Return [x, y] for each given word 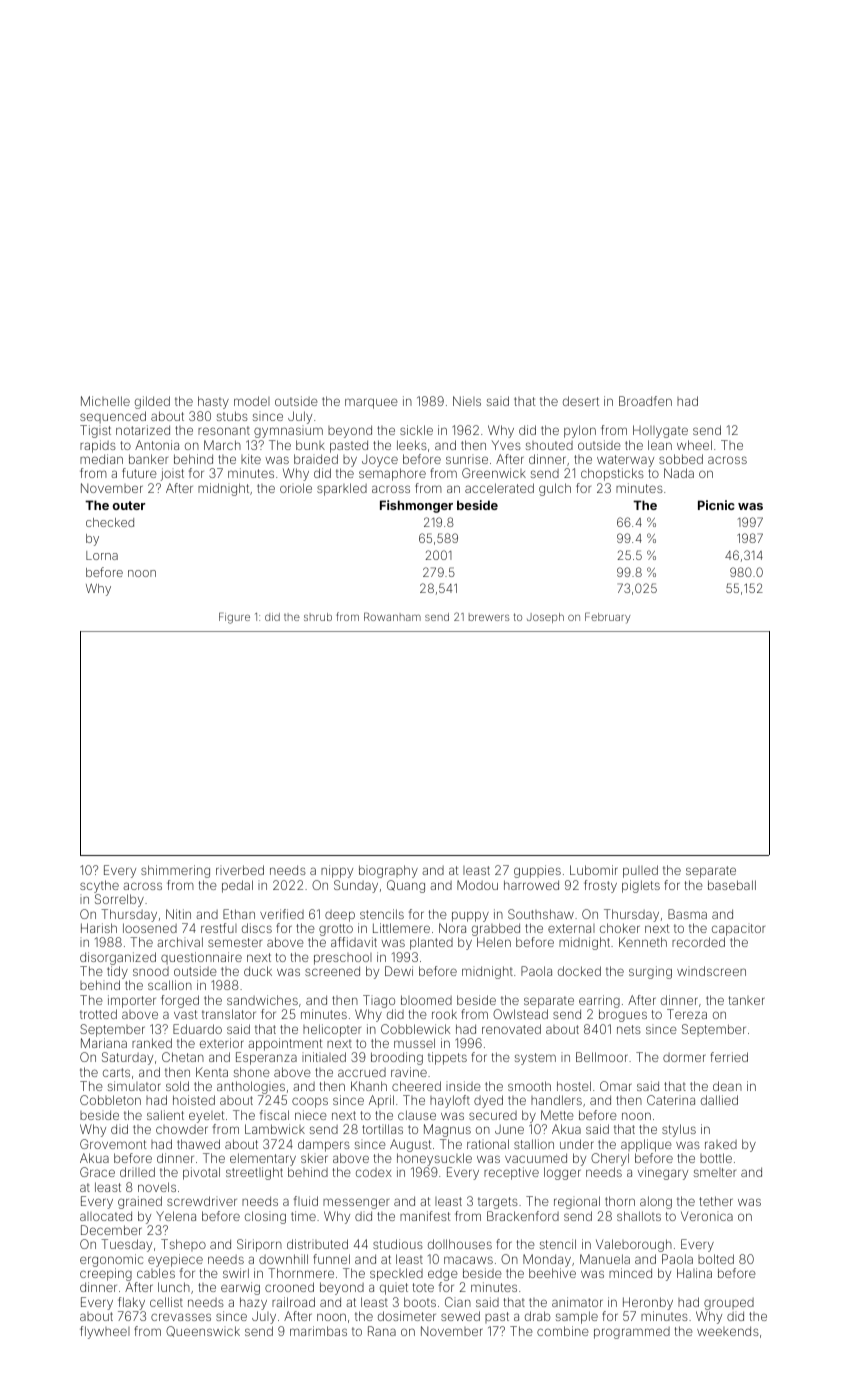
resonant [224, 430]
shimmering [175, 871]
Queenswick [203, 1331]
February [608, 618]
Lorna [102, 555]
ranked [152, 1043]
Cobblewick [415, 1029]
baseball [732, 885]
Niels [467, 401]
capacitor [738, 929]
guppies [537, 871]
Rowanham [392, 616]
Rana [382, 1331]
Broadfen [645, 401]
